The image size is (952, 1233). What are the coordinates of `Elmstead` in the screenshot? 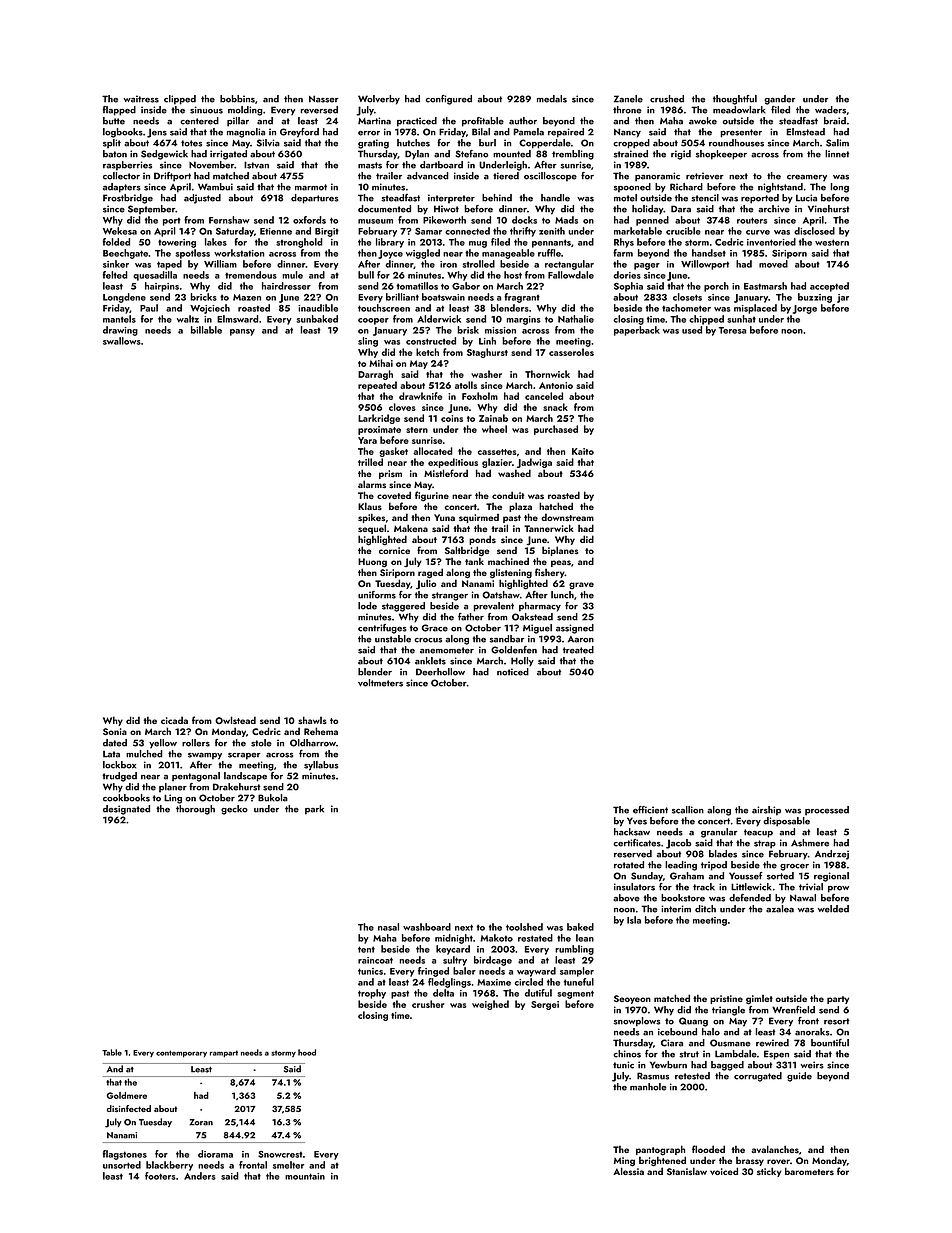 It's located at (805, 132).
